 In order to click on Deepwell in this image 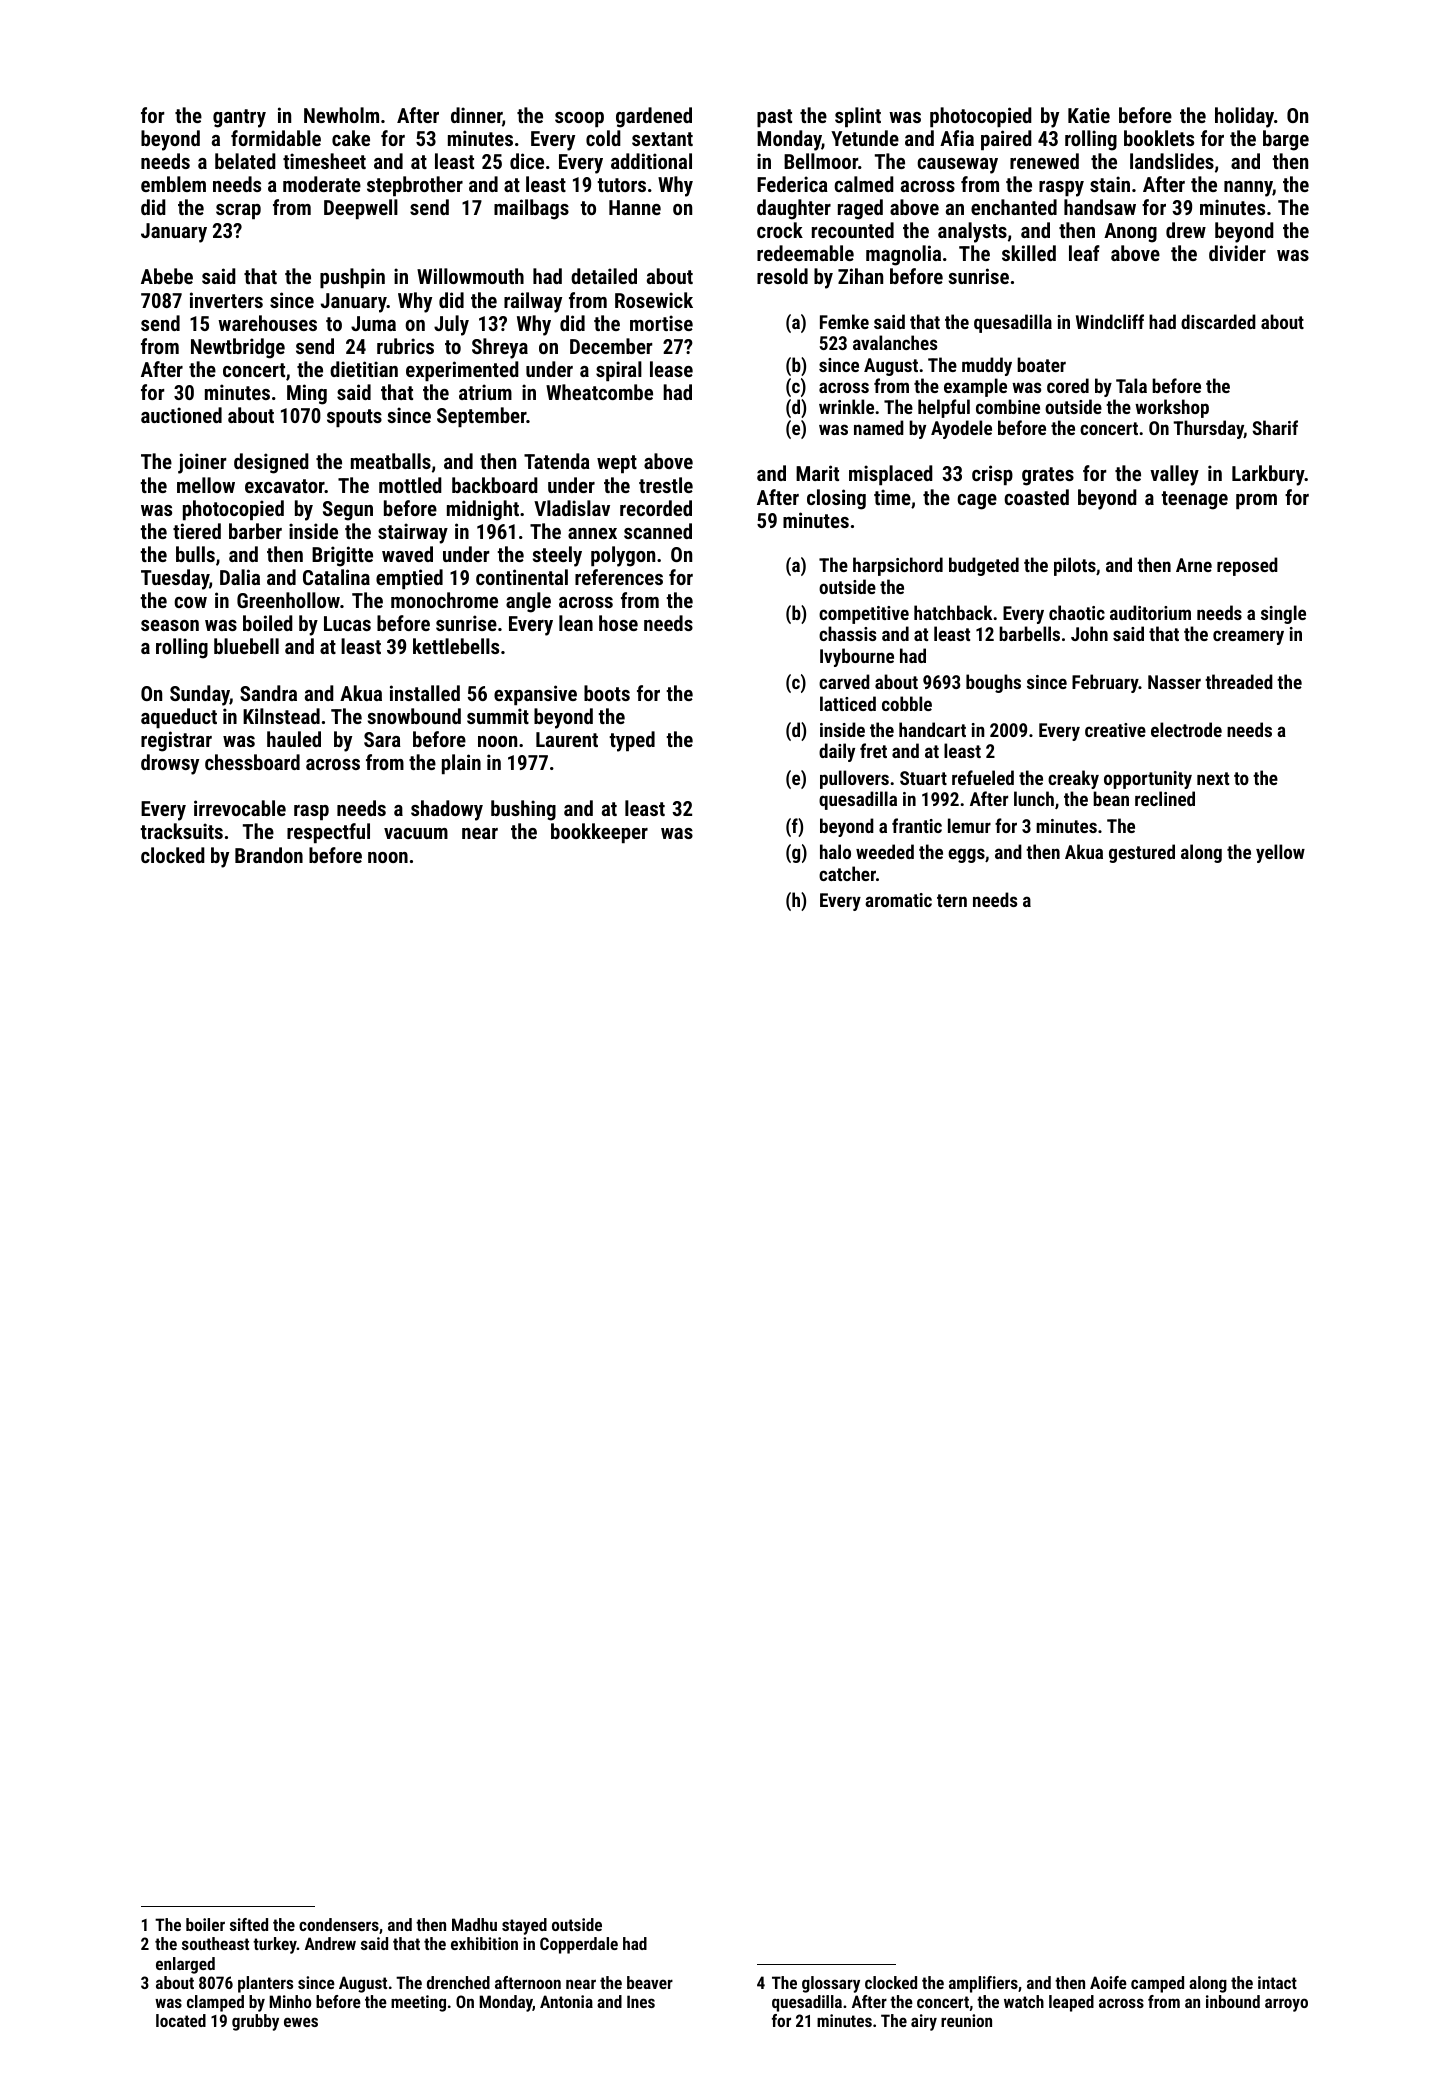, I will do `click(361, 209)`.
